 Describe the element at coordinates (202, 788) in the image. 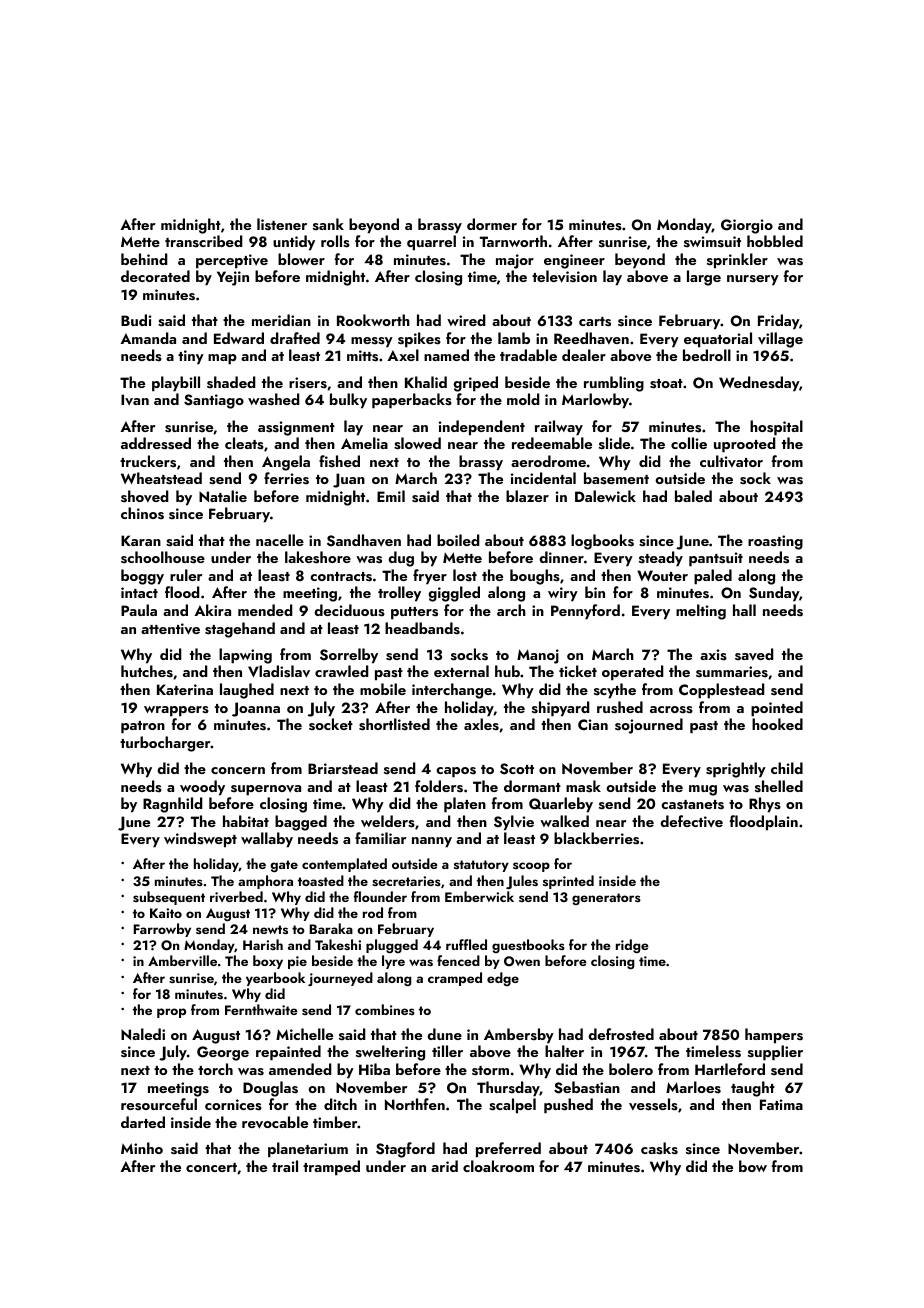

I see `woody` at that location.
